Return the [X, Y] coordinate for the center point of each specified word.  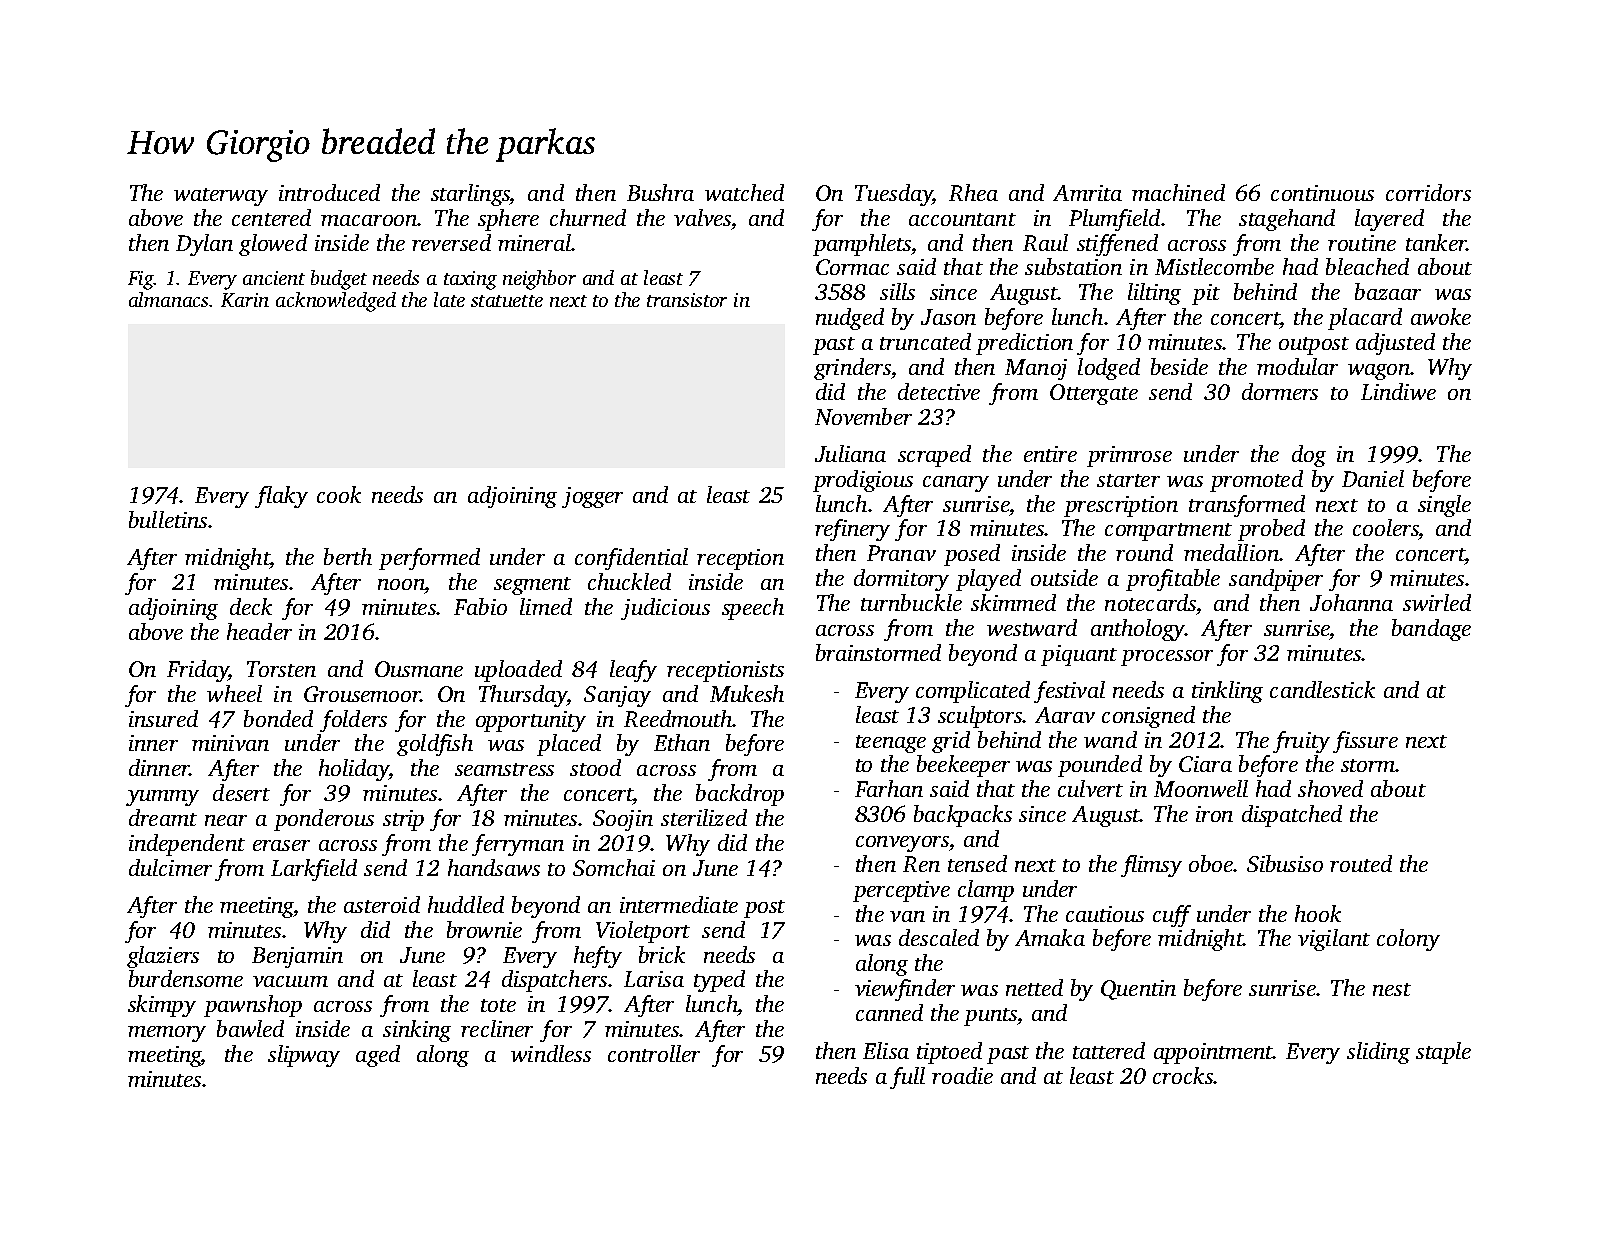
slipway [304, 1056]
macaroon [369, 220]
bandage [1431, 630]
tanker [1436, 242]
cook [339, 494]
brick [662, 954]
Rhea [973, 192]
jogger [592, 497]
